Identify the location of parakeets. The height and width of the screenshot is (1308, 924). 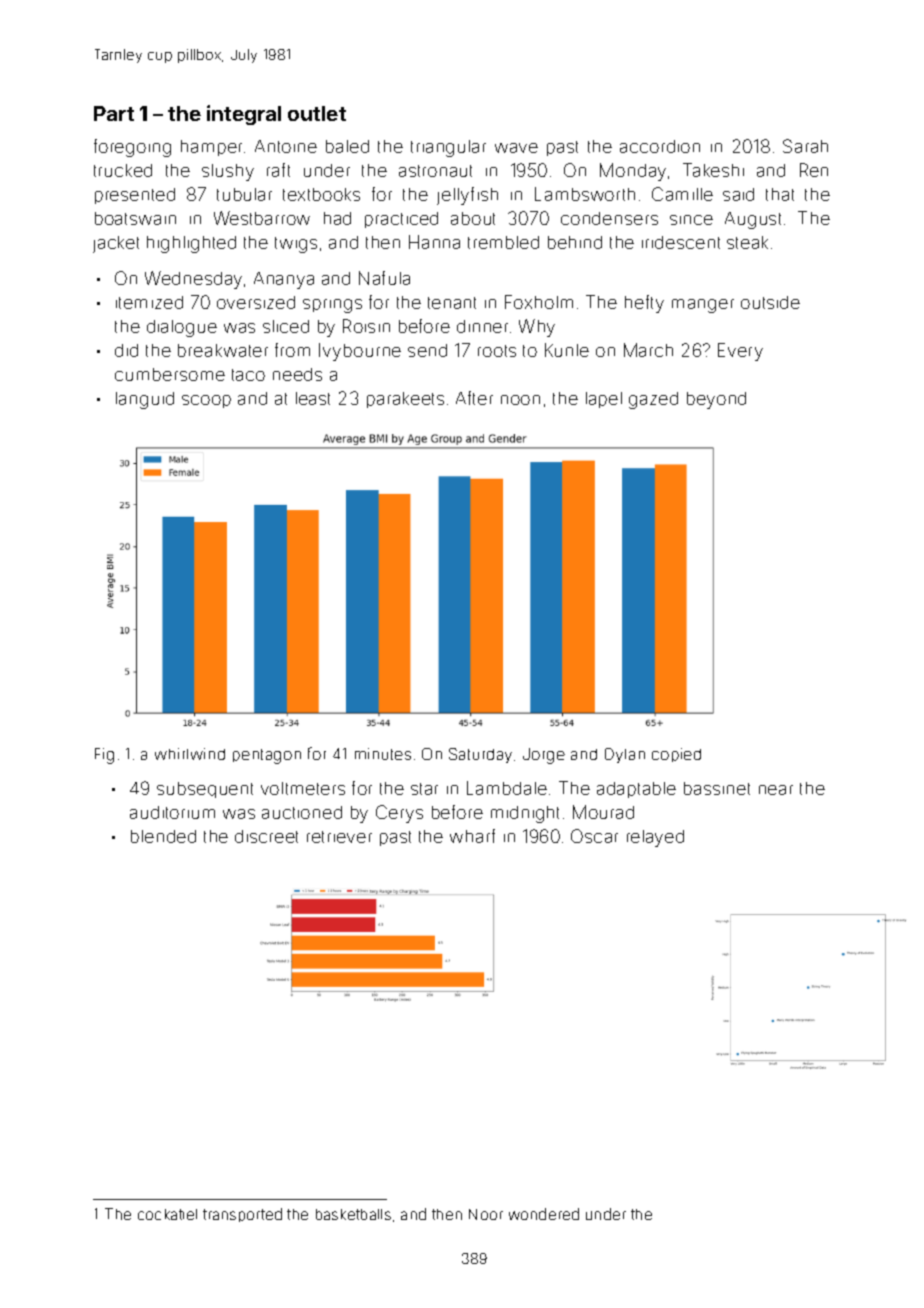
(405, 400).
